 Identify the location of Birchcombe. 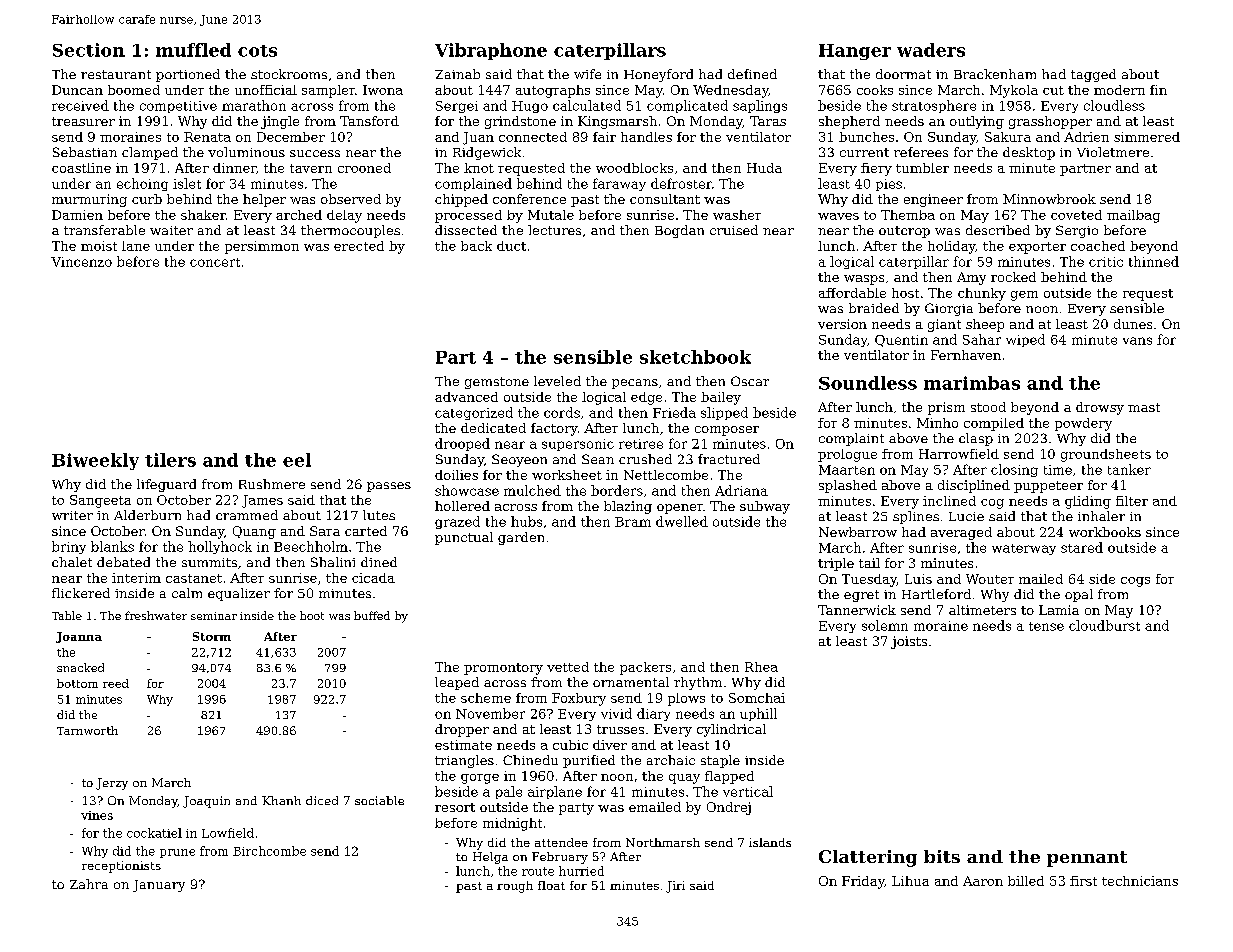
(269, 851).
